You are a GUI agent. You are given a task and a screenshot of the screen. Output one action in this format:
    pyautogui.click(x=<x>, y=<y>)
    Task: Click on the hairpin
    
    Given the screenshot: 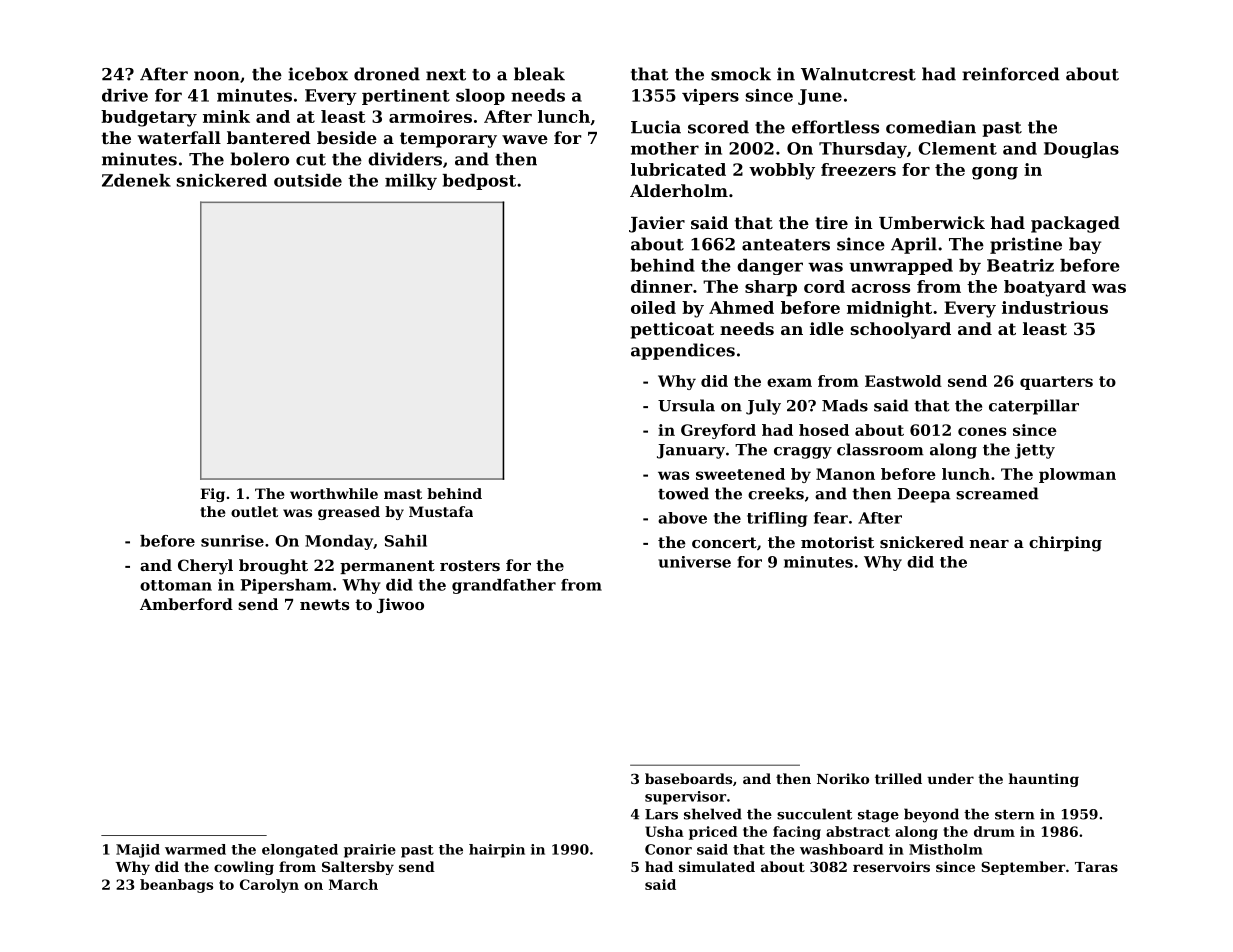 What is the action you would take?
    pyautogui.click(x=497, y=851)
